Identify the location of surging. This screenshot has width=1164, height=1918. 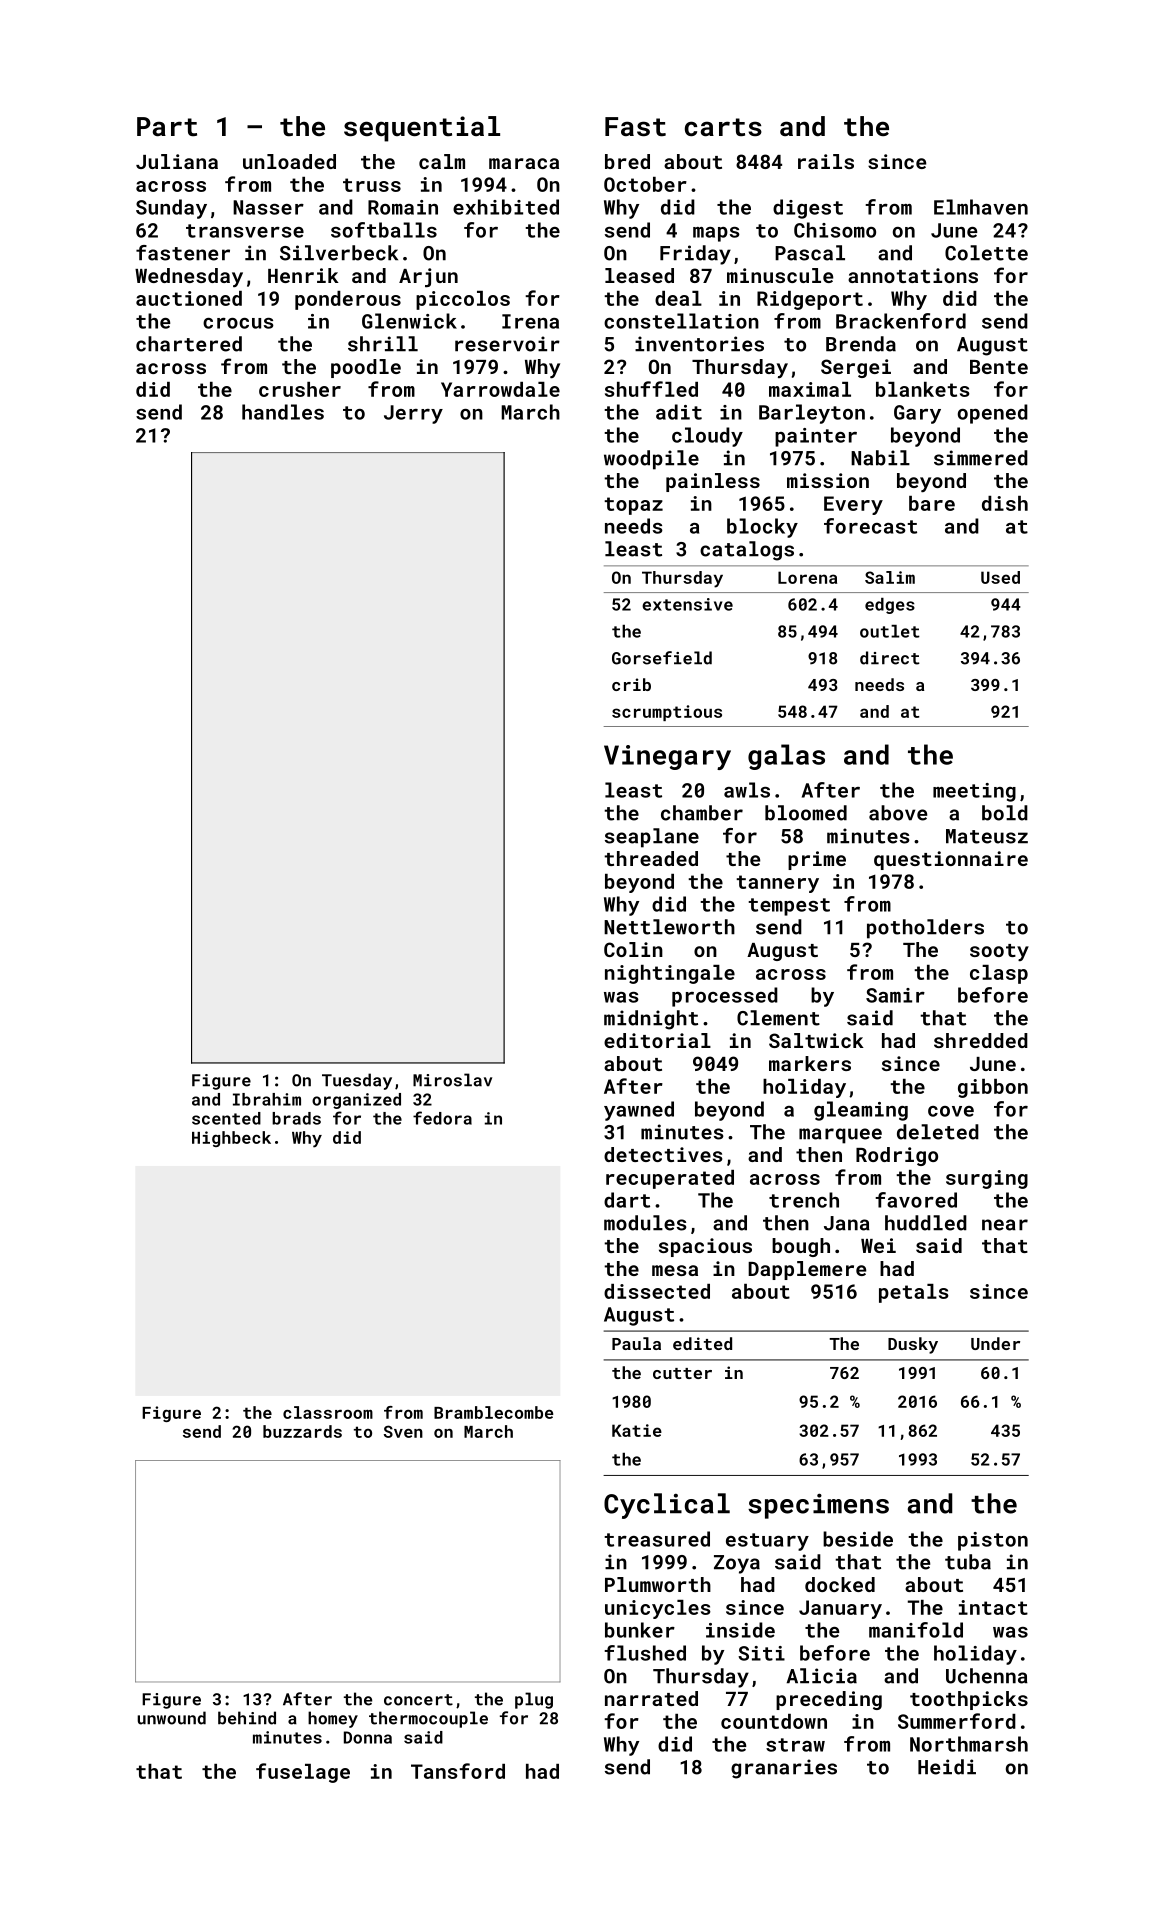
(987, 1179).
